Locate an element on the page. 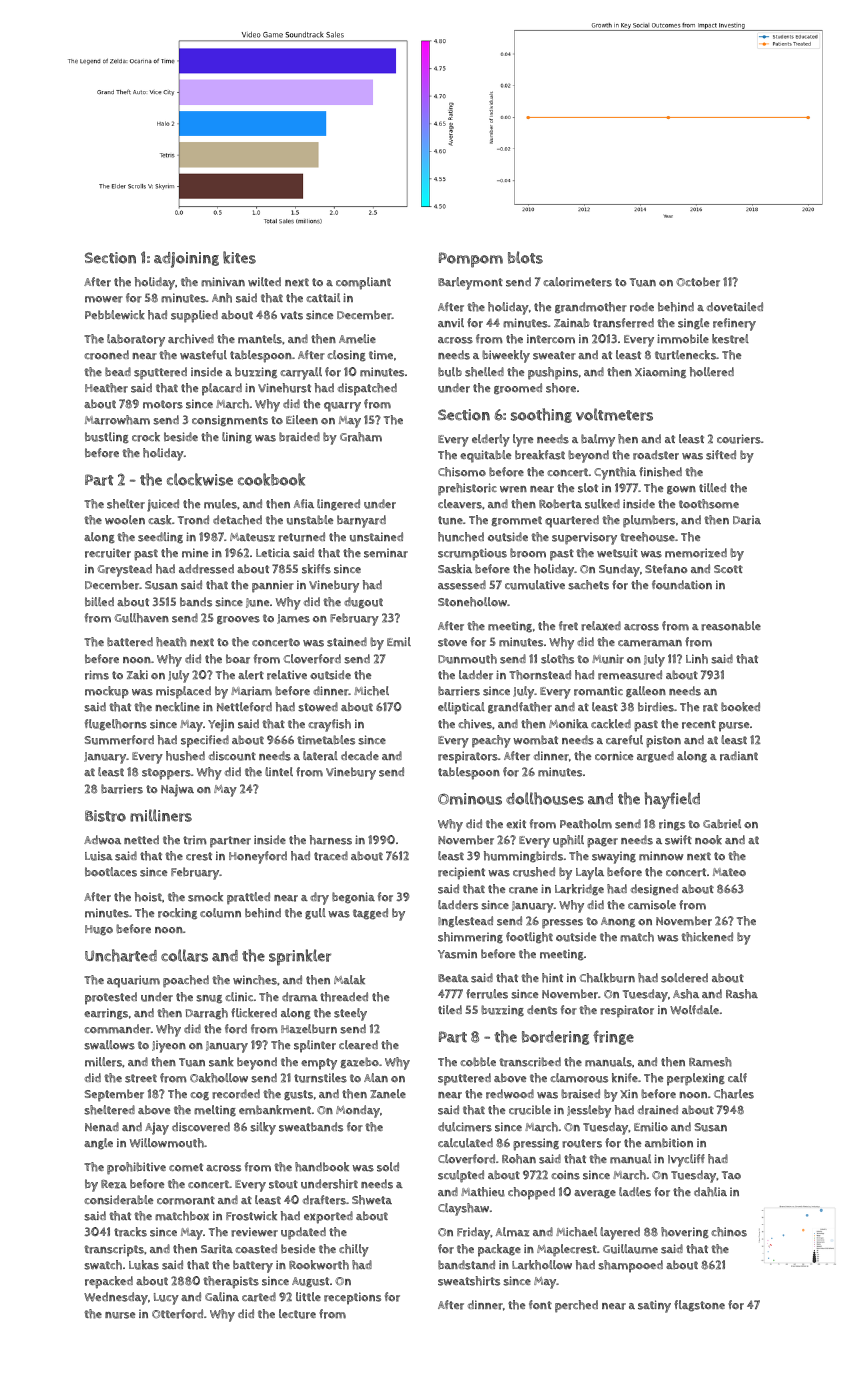 The width and height of the document is (849, 1400). dry is located at coordinates (319, 898).
